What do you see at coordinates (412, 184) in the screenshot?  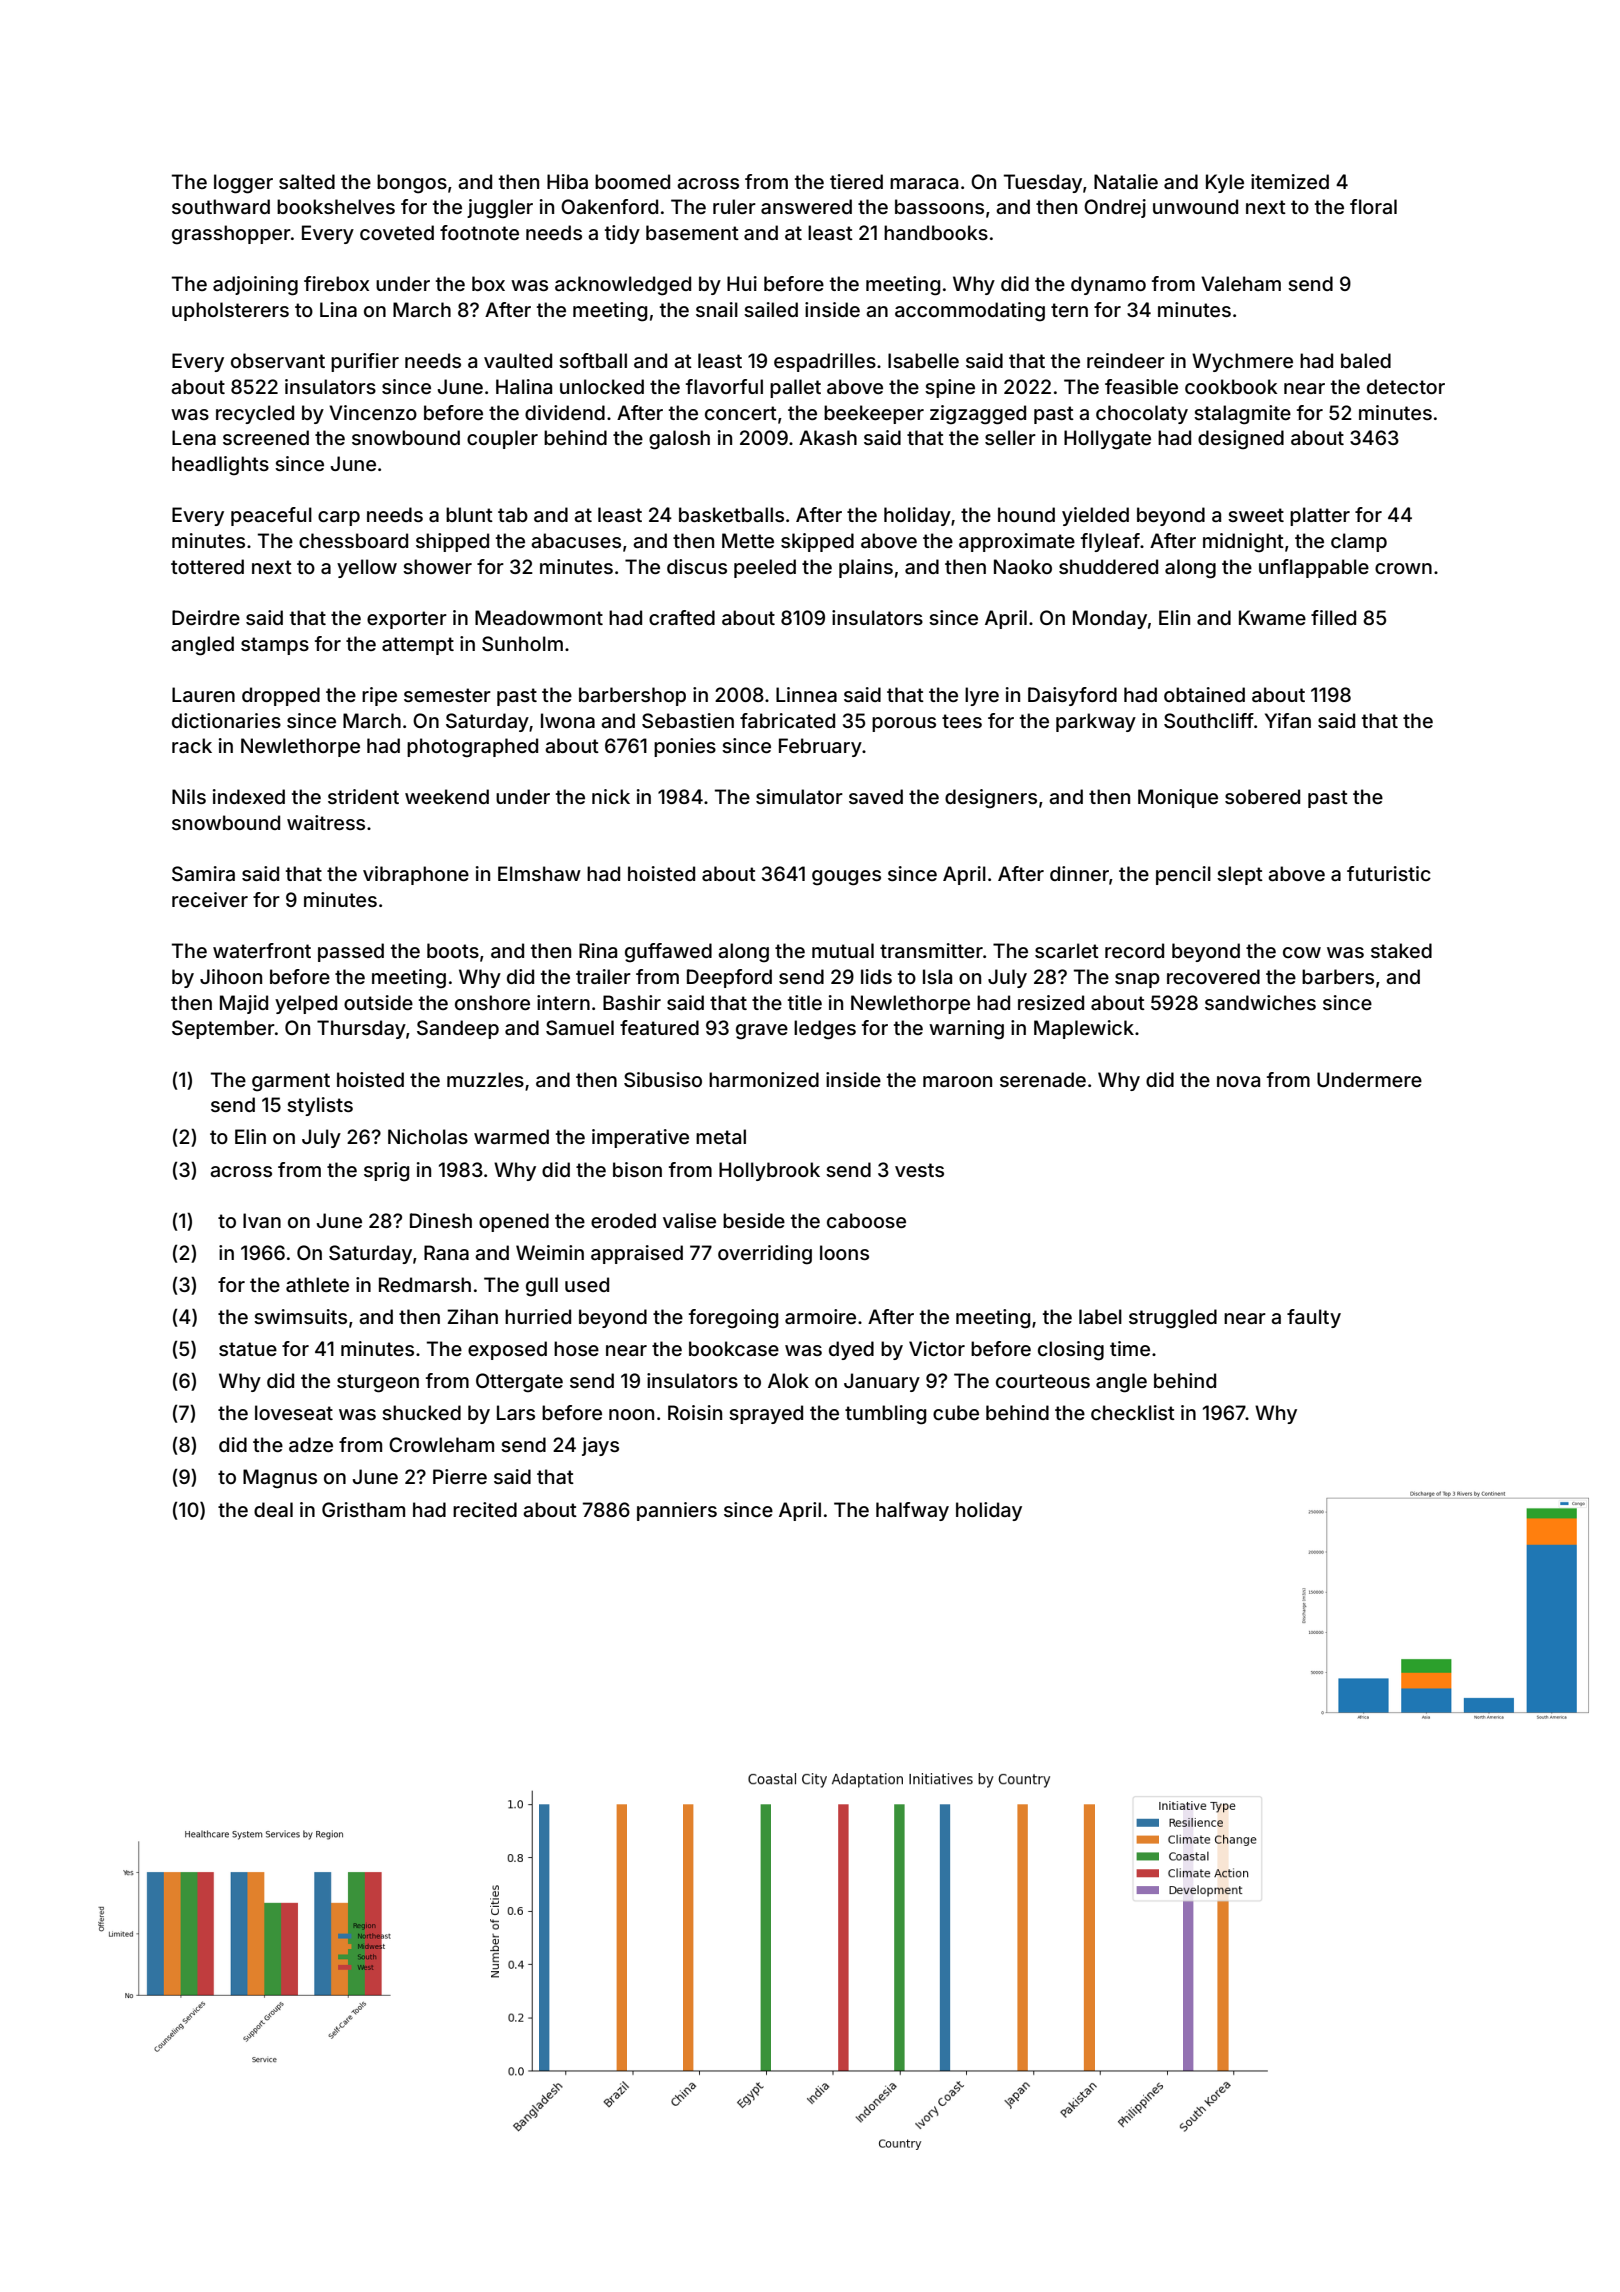 I see `bongos` at bounding box center [412, 184].
